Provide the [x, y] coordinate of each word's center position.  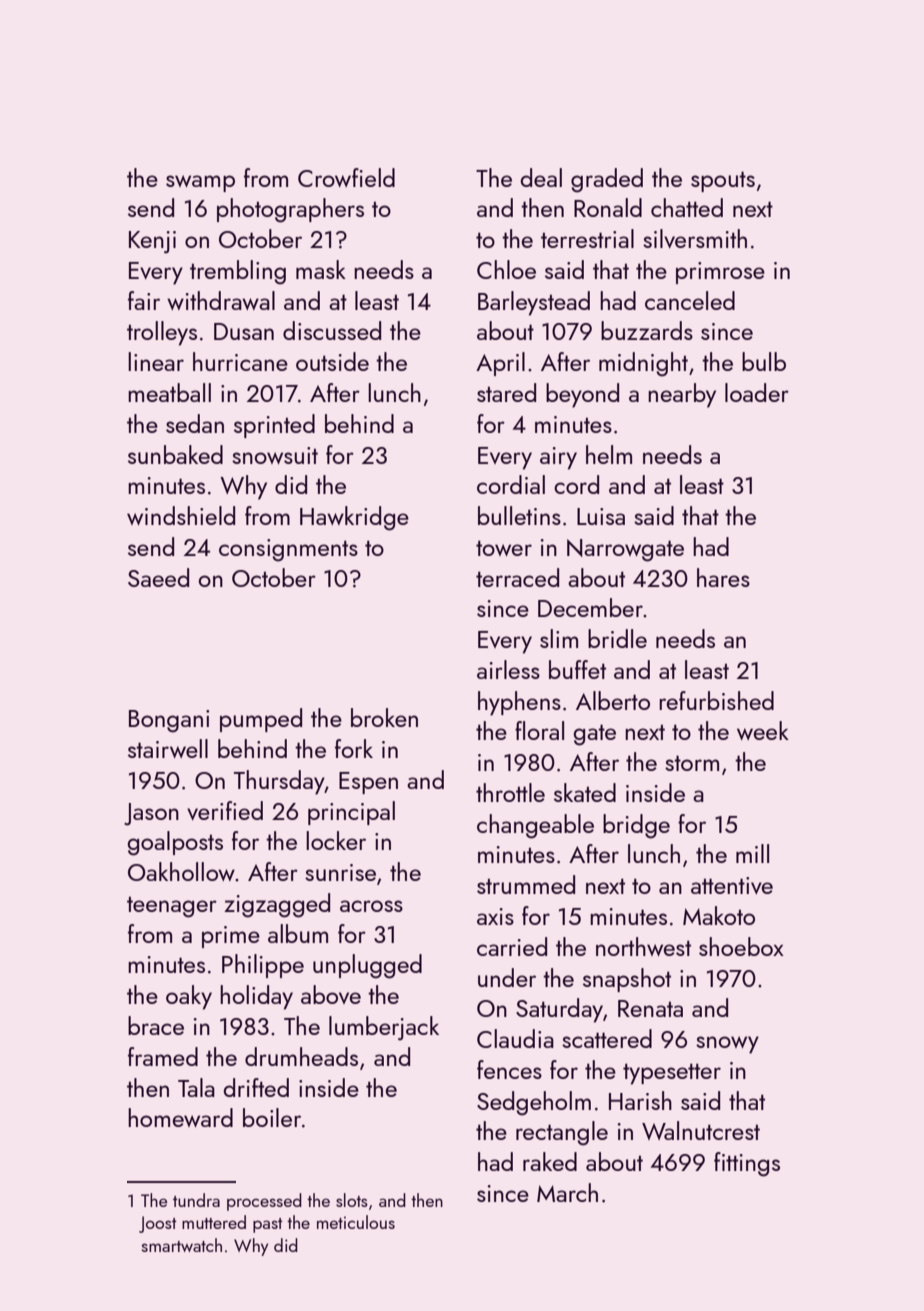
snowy [727, 1045]
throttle [510, 792]
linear [156, 361]
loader [757, 392]
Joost [158, 1224]
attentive [732, 885]
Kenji [152, 242]
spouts [723, 181]
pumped [261, 720]
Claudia [515, 1038]
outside [332, 361]
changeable [535, 826]
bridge [636, 826]
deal [541, 177]
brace [156, 1025]
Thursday [279, 782]
